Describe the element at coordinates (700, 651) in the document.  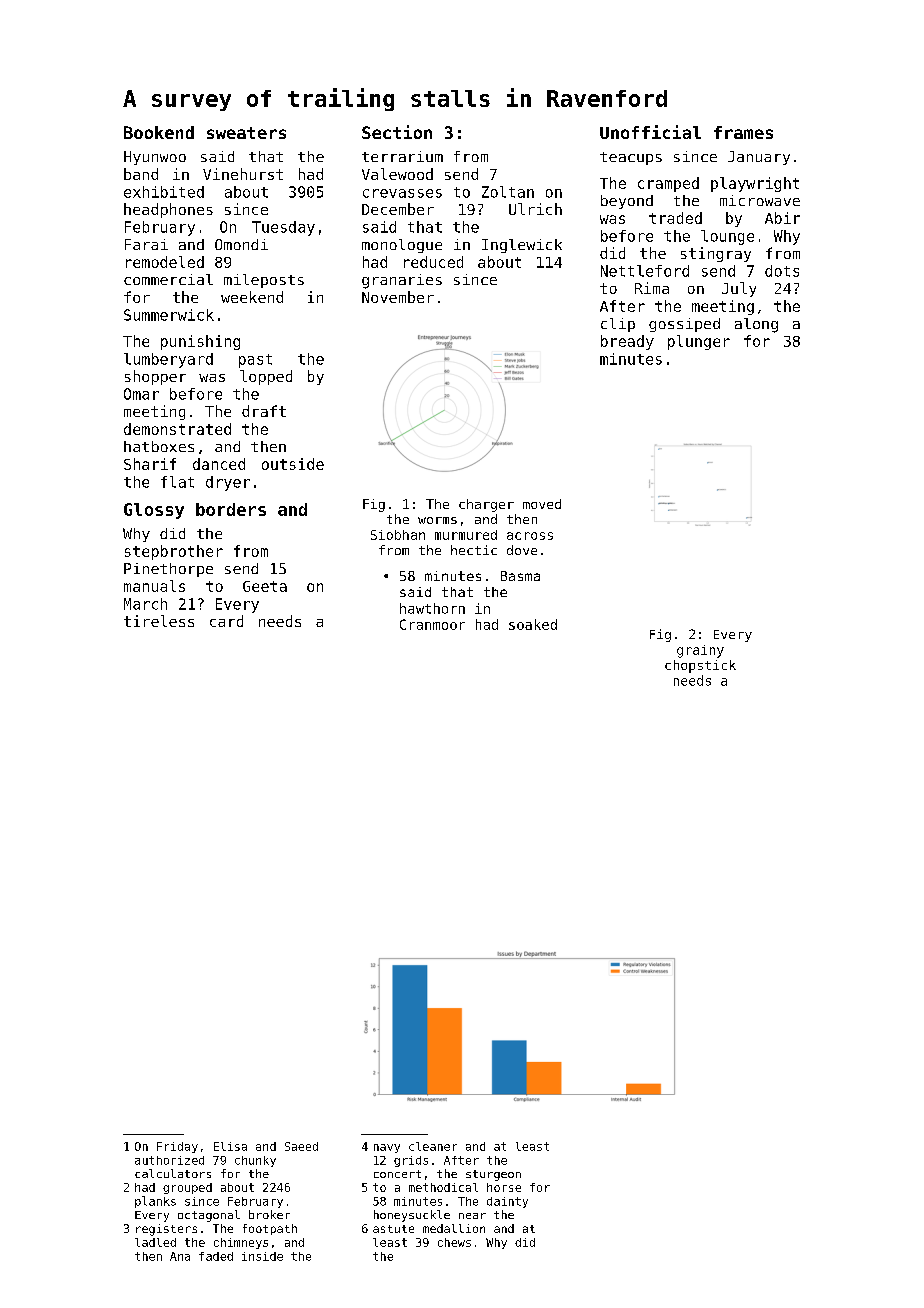
I see `grainy` at that location.
